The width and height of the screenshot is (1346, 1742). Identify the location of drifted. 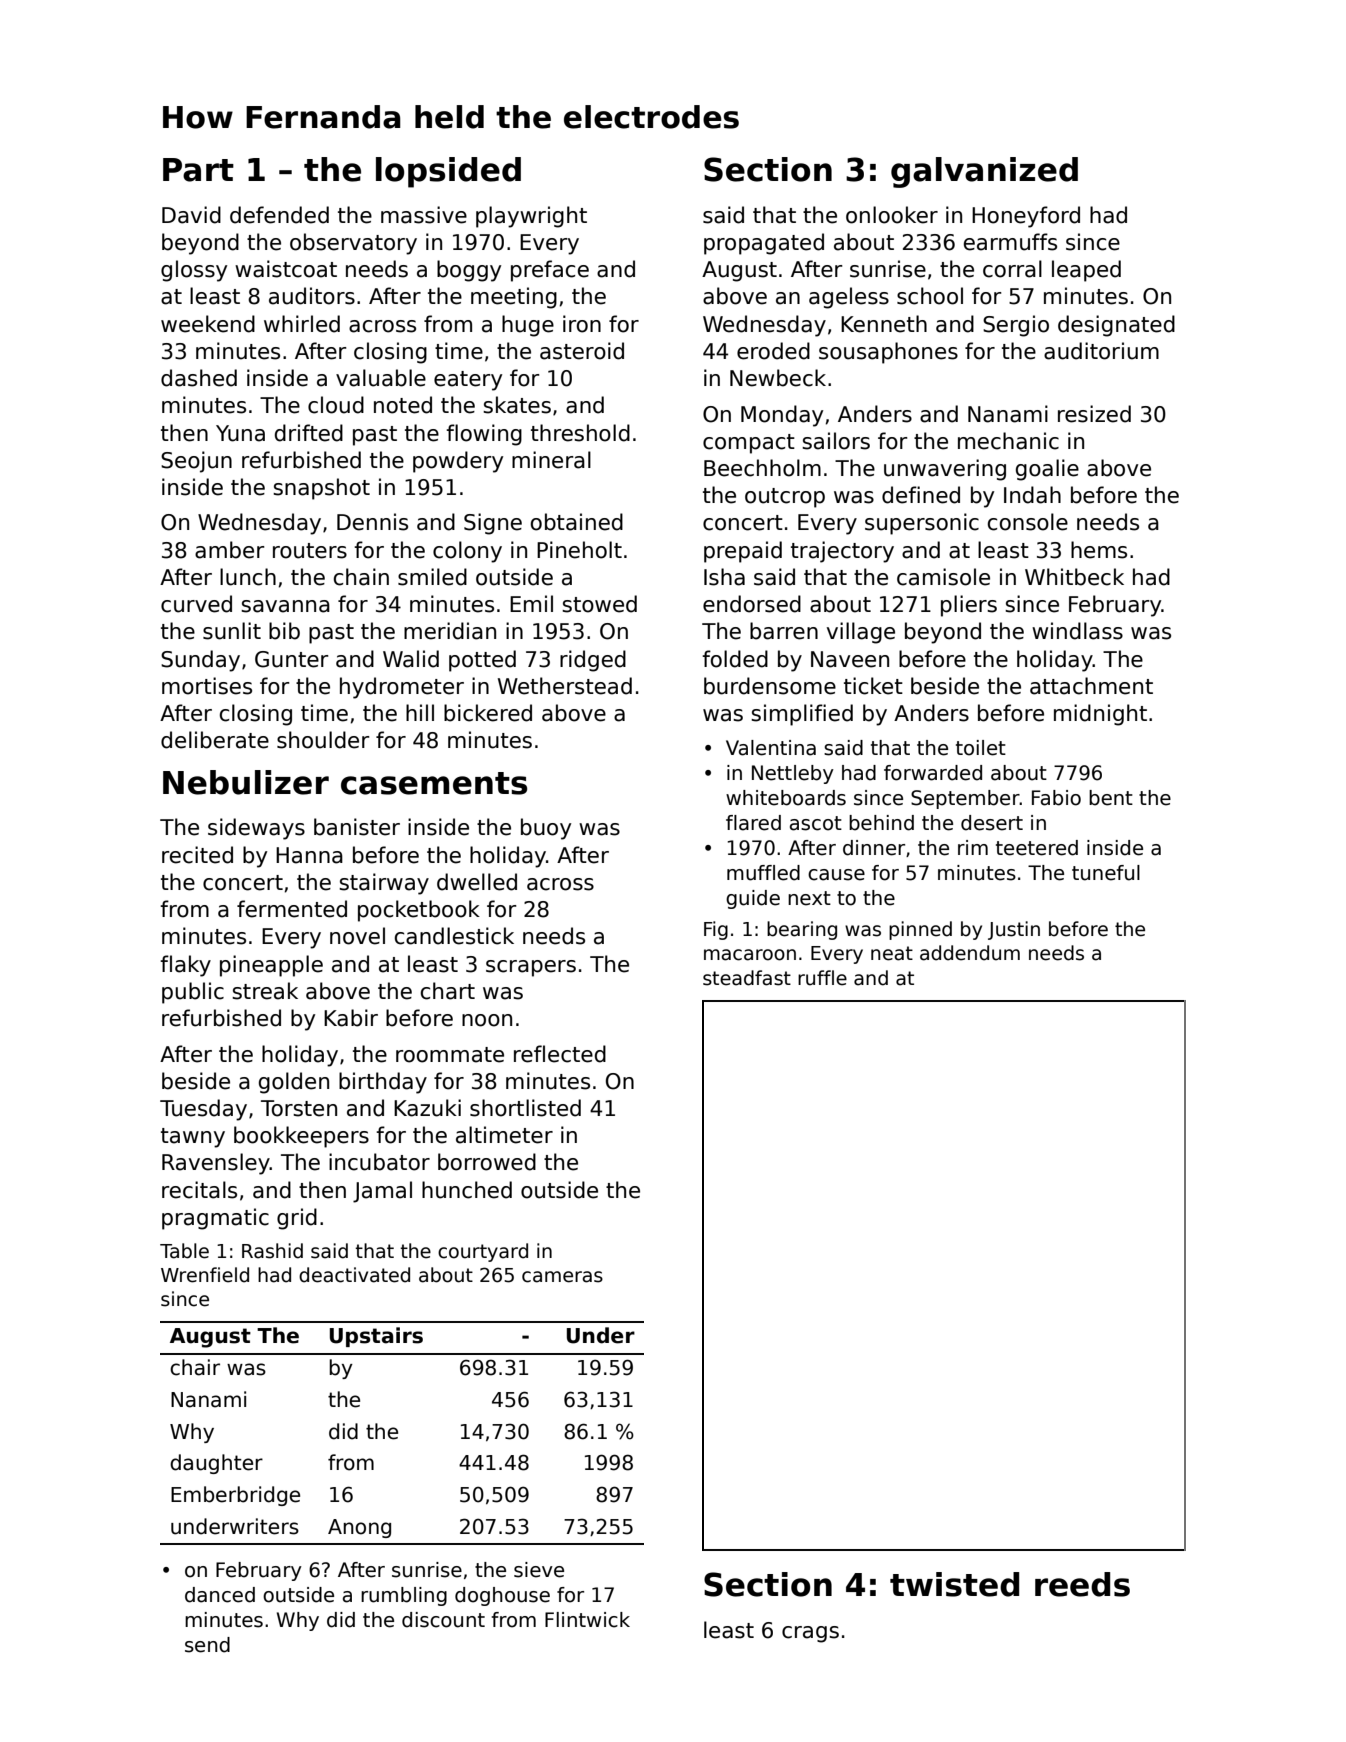
(309, 433).
